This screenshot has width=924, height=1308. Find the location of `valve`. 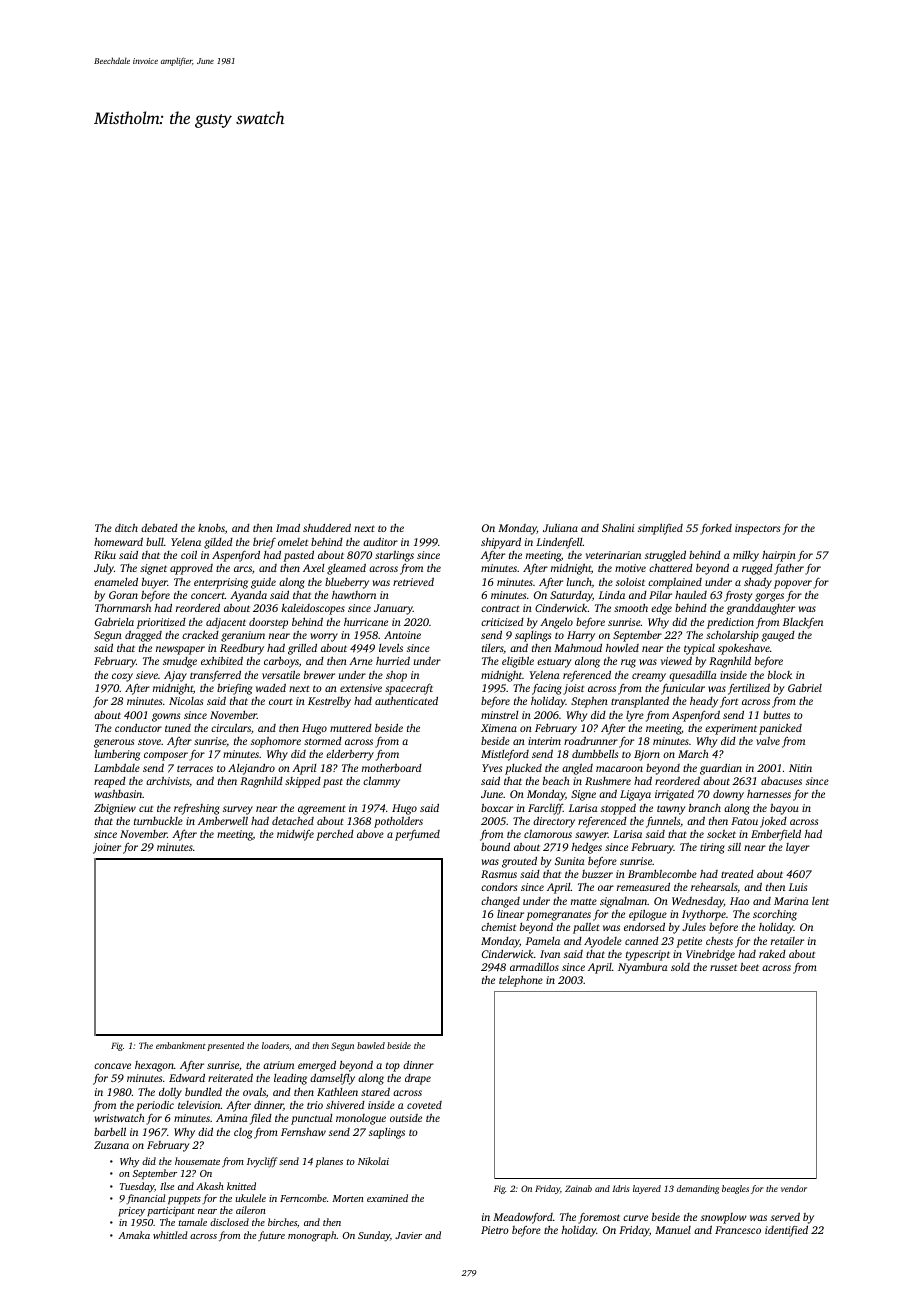

valve is located at coordinates (768, 741).
